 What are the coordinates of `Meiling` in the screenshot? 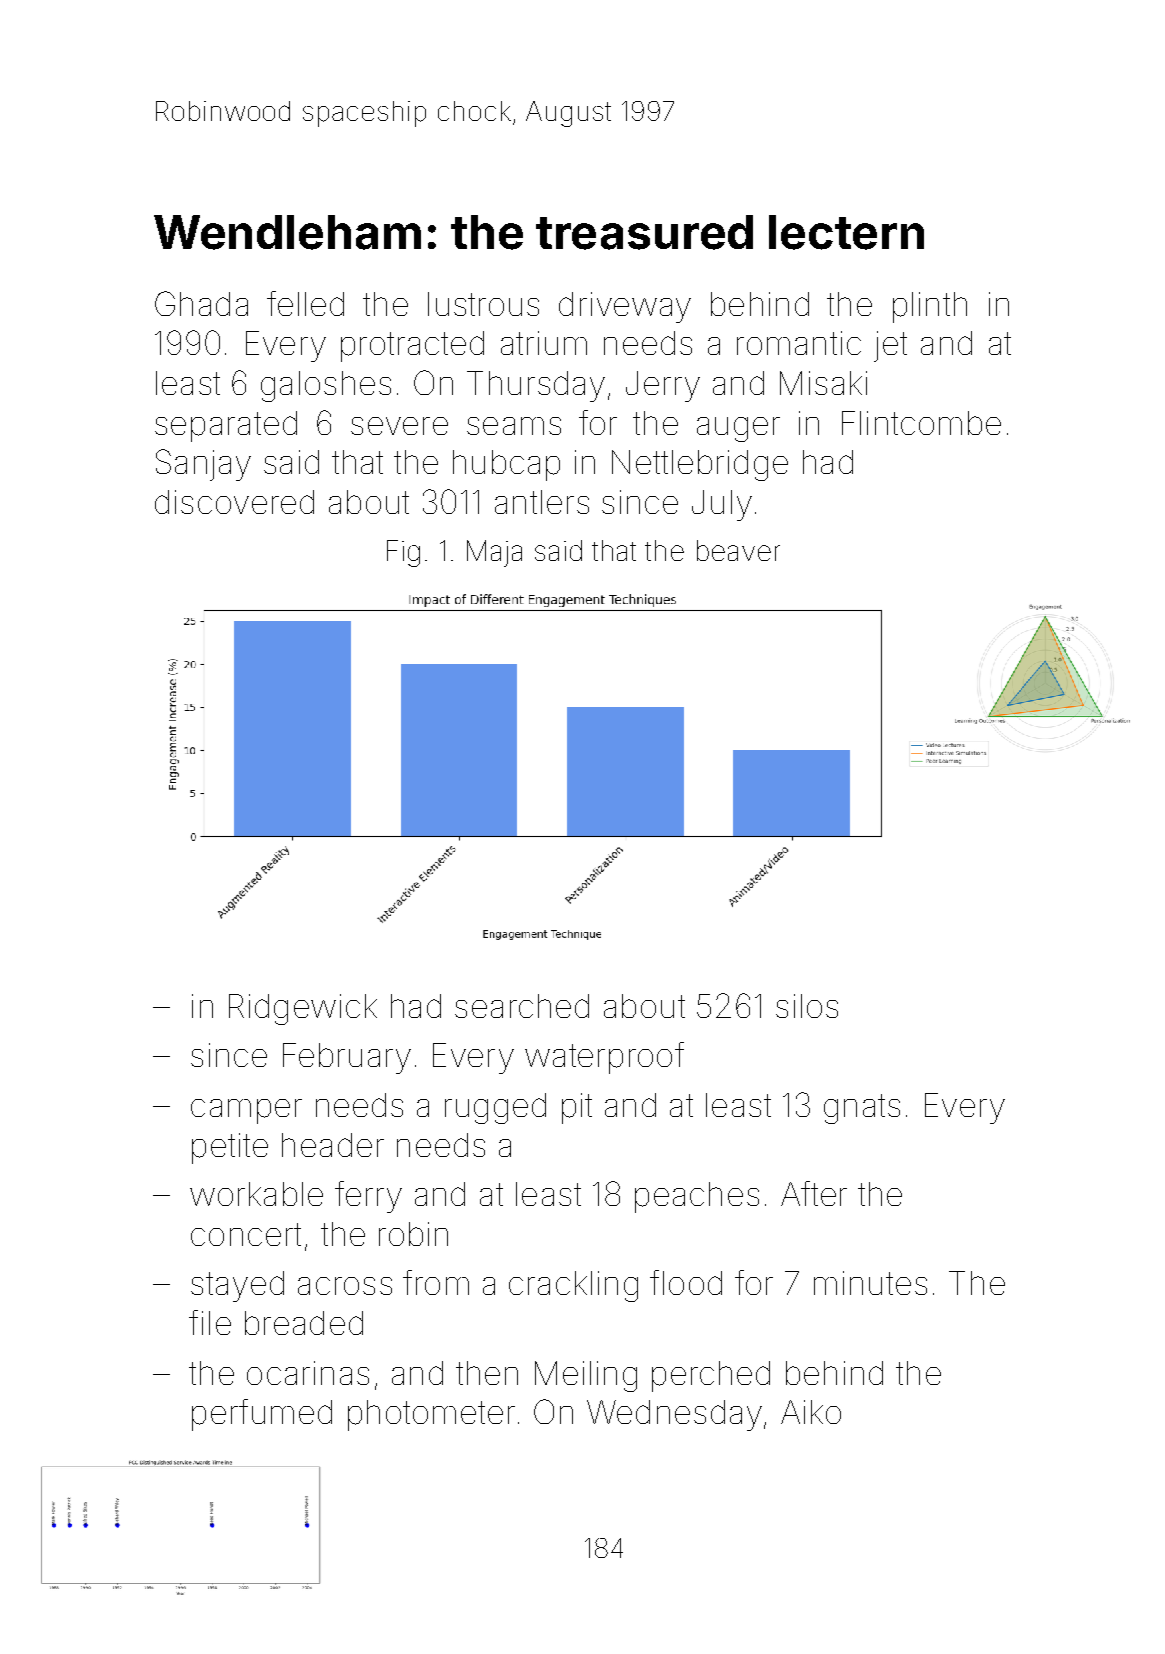 It's located at (586, 1376).
